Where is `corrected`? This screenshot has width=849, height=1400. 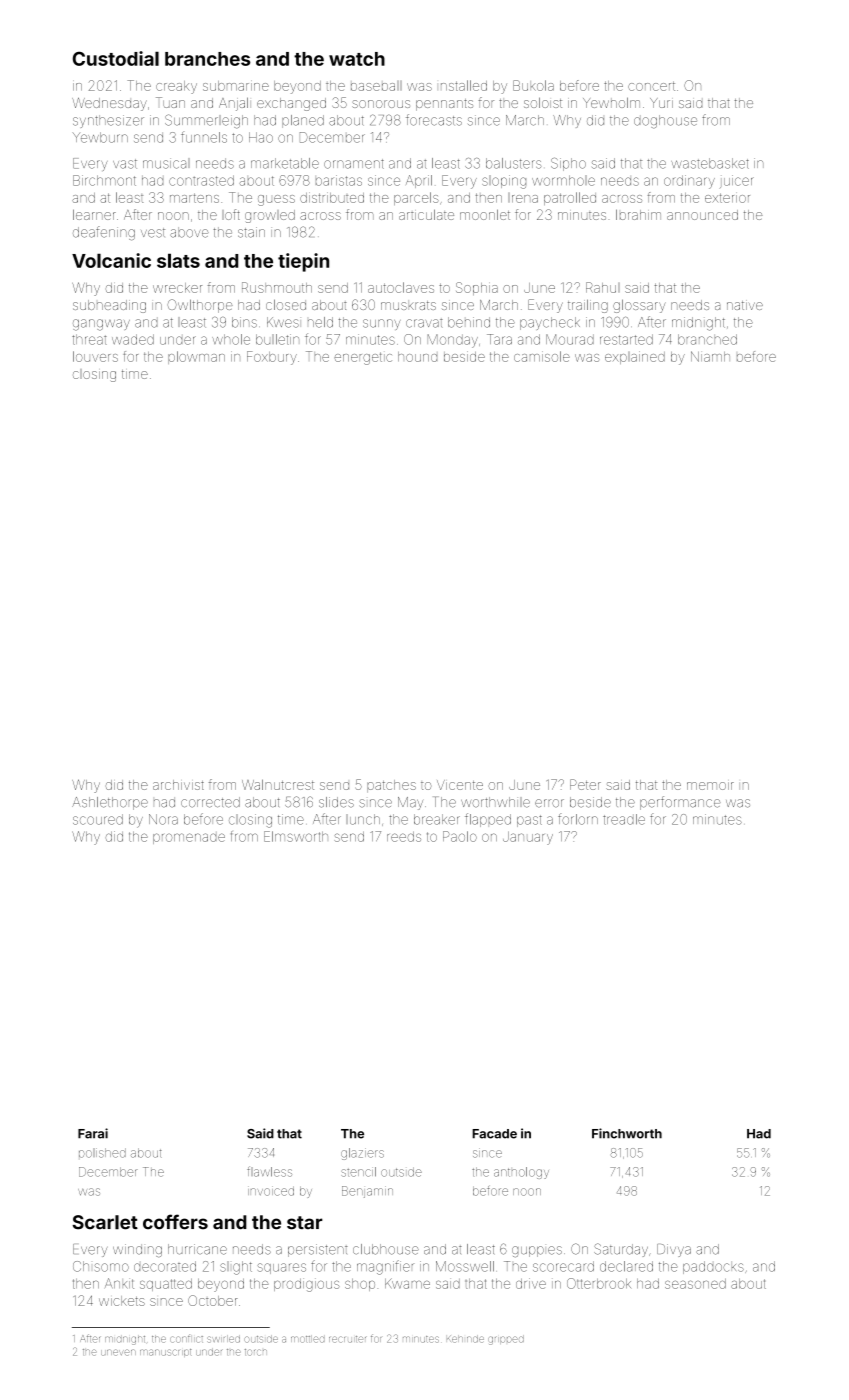
corrected is located at coordinates (210, 802).
